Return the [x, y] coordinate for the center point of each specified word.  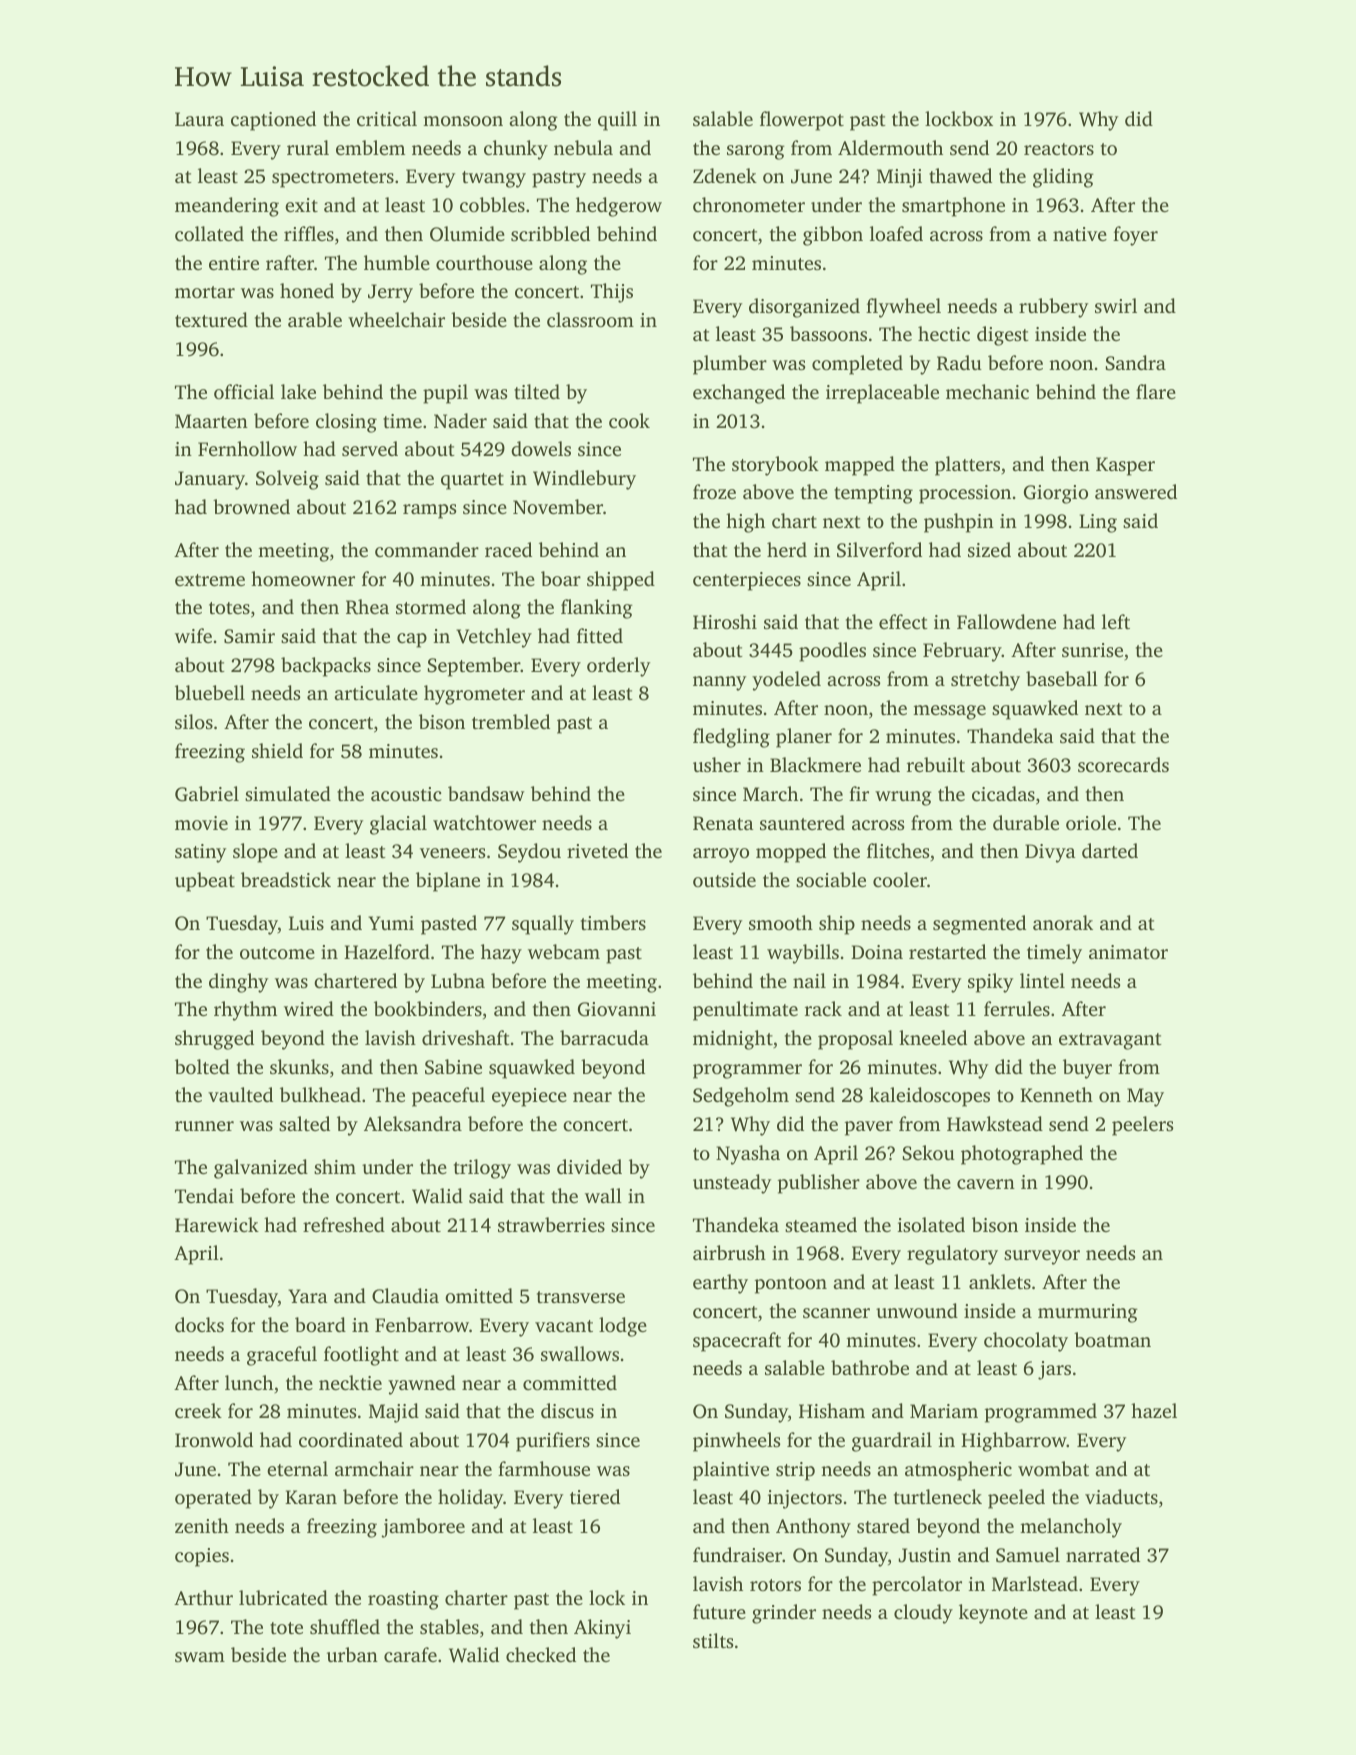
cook [629, 420]
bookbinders [428, 1008]
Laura [199, 119]
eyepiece [529, 1097]
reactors [1059, 149]
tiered [595, 1496]
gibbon [833, 236]
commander [427, 549]
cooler [900, 879]
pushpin [959, 523]
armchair [374, 1468]
